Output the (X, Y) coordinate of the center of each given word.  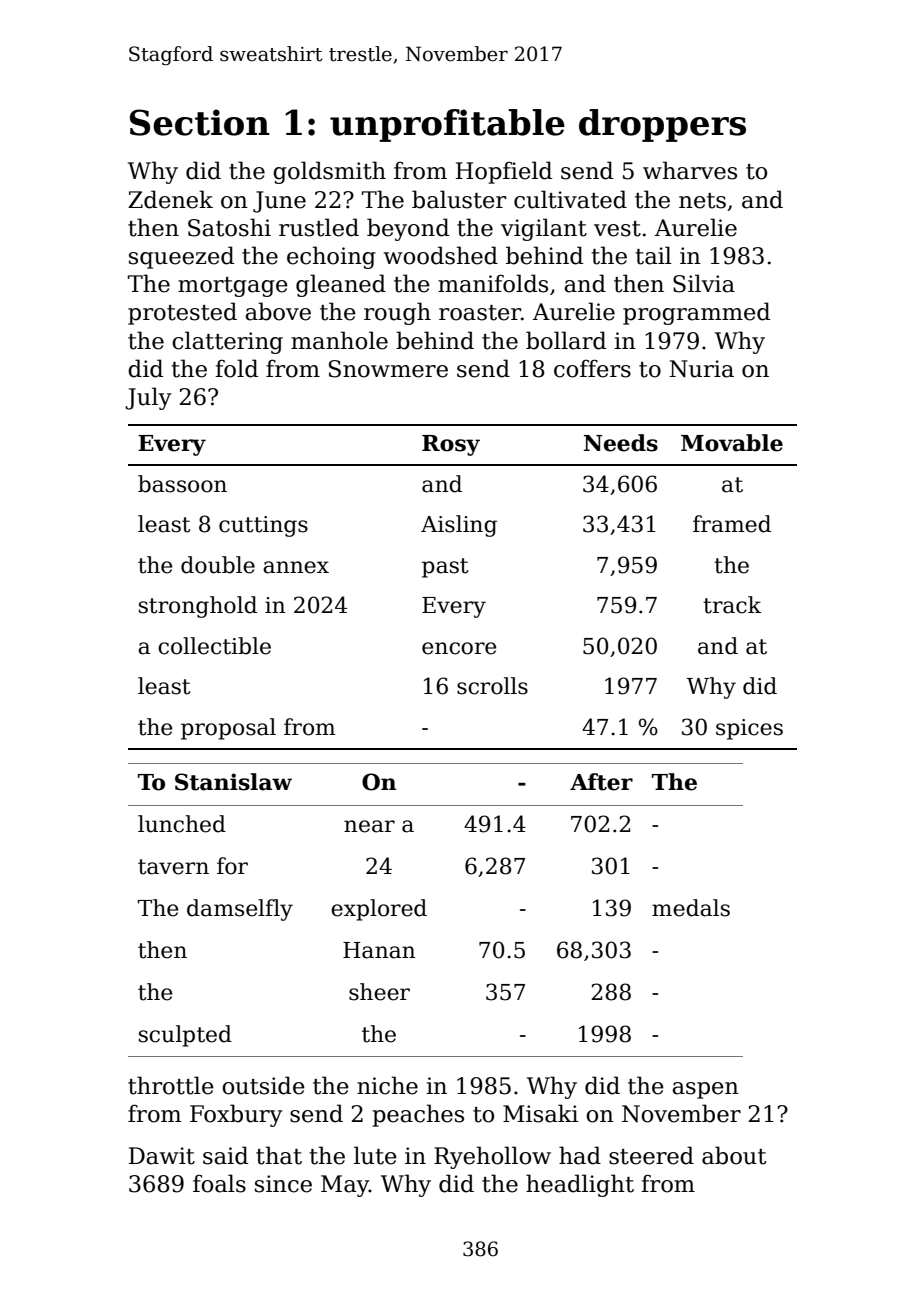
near (369, 826)
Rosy (451, 445)
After (601, 782)
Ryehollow (492, 1157)
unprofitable (447, 125)
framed (732, 524)
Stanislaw (233, 782)
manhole (339, 340)
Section (200, 122)
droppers (662, 125)
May (345, 1186)
